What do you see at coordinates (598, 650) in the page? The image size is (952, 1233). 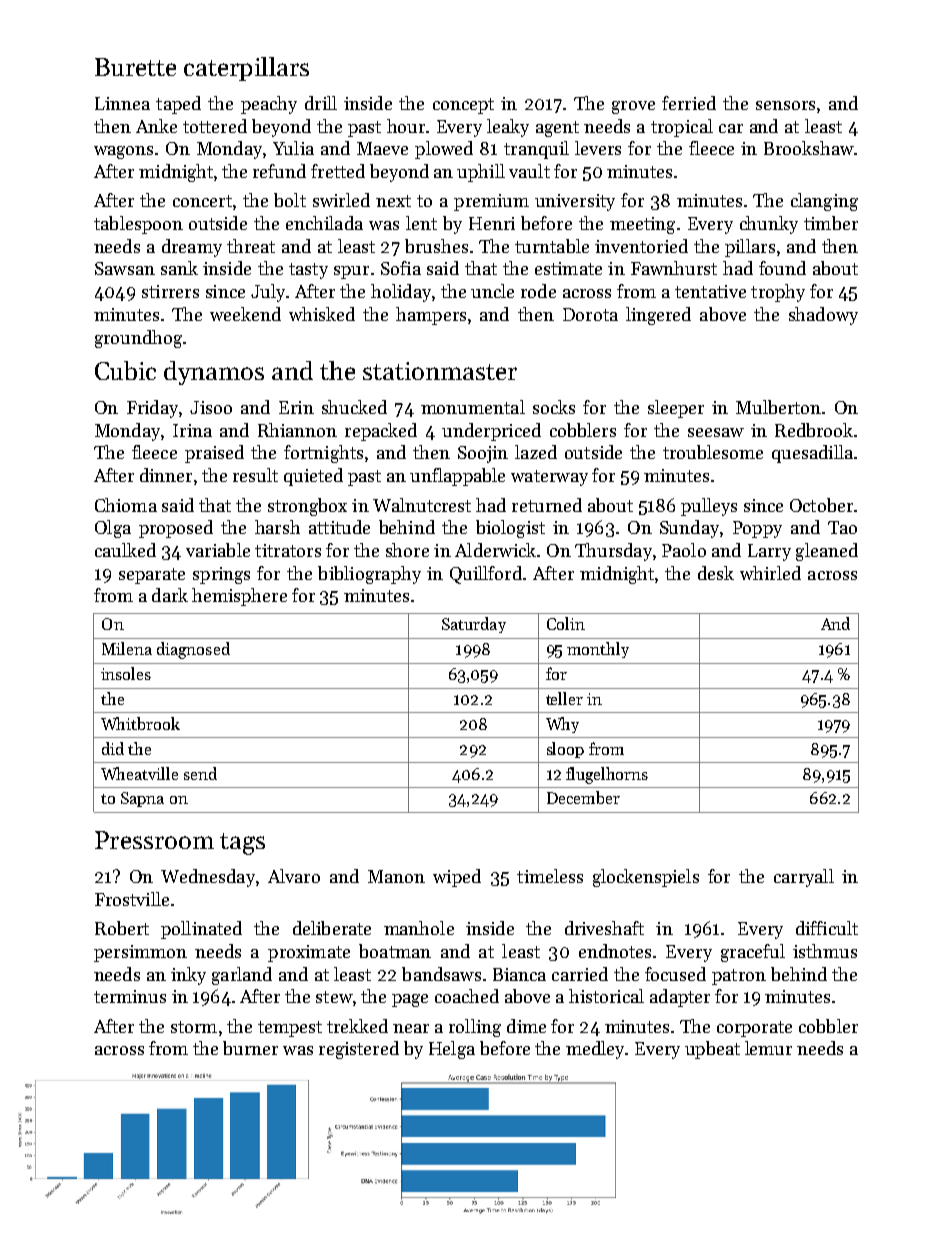 I see `monthly` at bounding box center [598, 650].
